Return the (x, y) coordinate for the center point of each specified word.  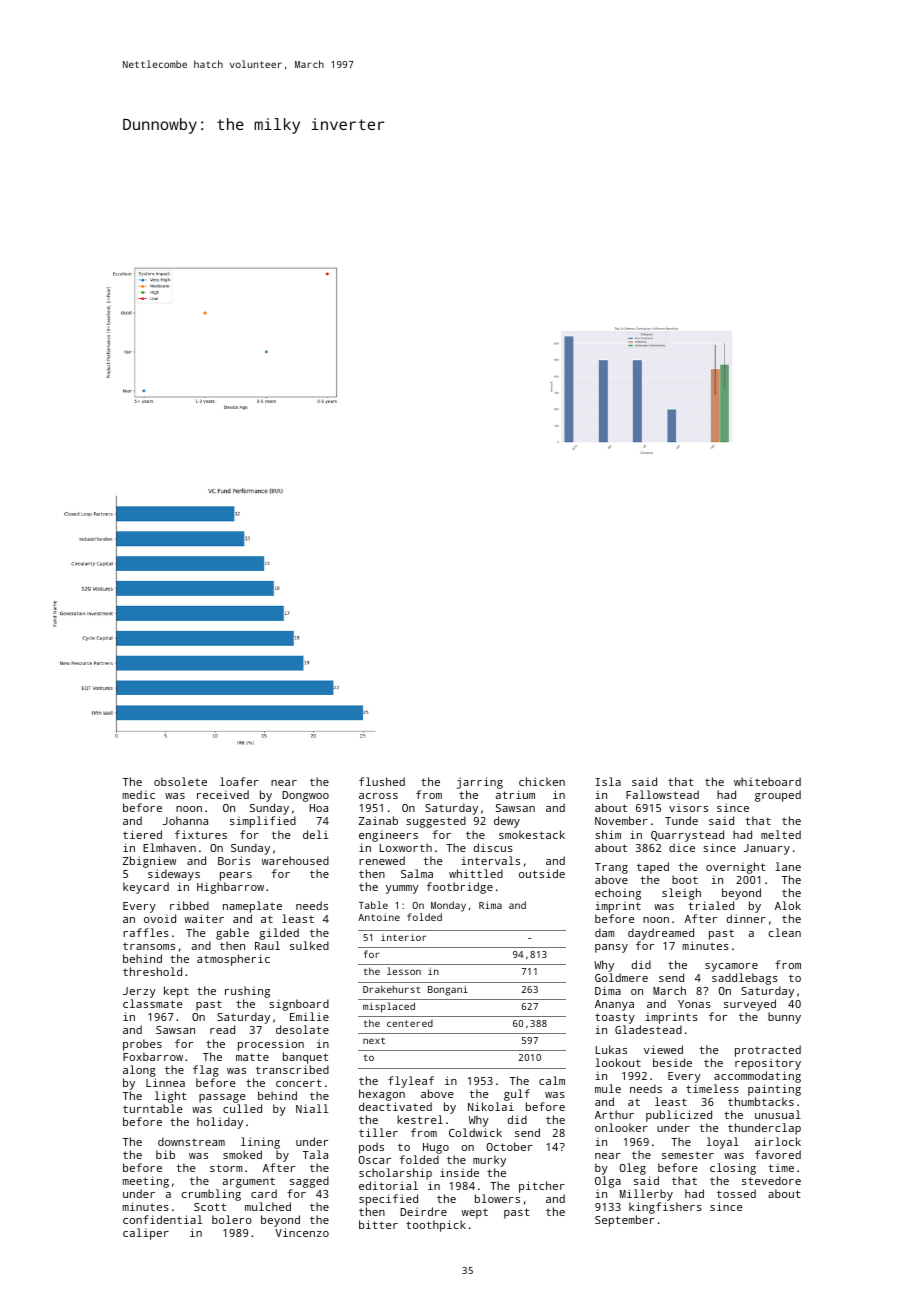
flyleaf (411, 1082)
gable (232, 934)
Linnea (165, 1082)
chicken (542, 781)
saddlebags (745, 979)
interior (404, 937)
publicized (679, 1117)
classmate (153, 1003)
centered (410, 1023)
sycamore (731, 967)
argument (249, 1182)
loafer (239, 781)
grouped (778, 796)
